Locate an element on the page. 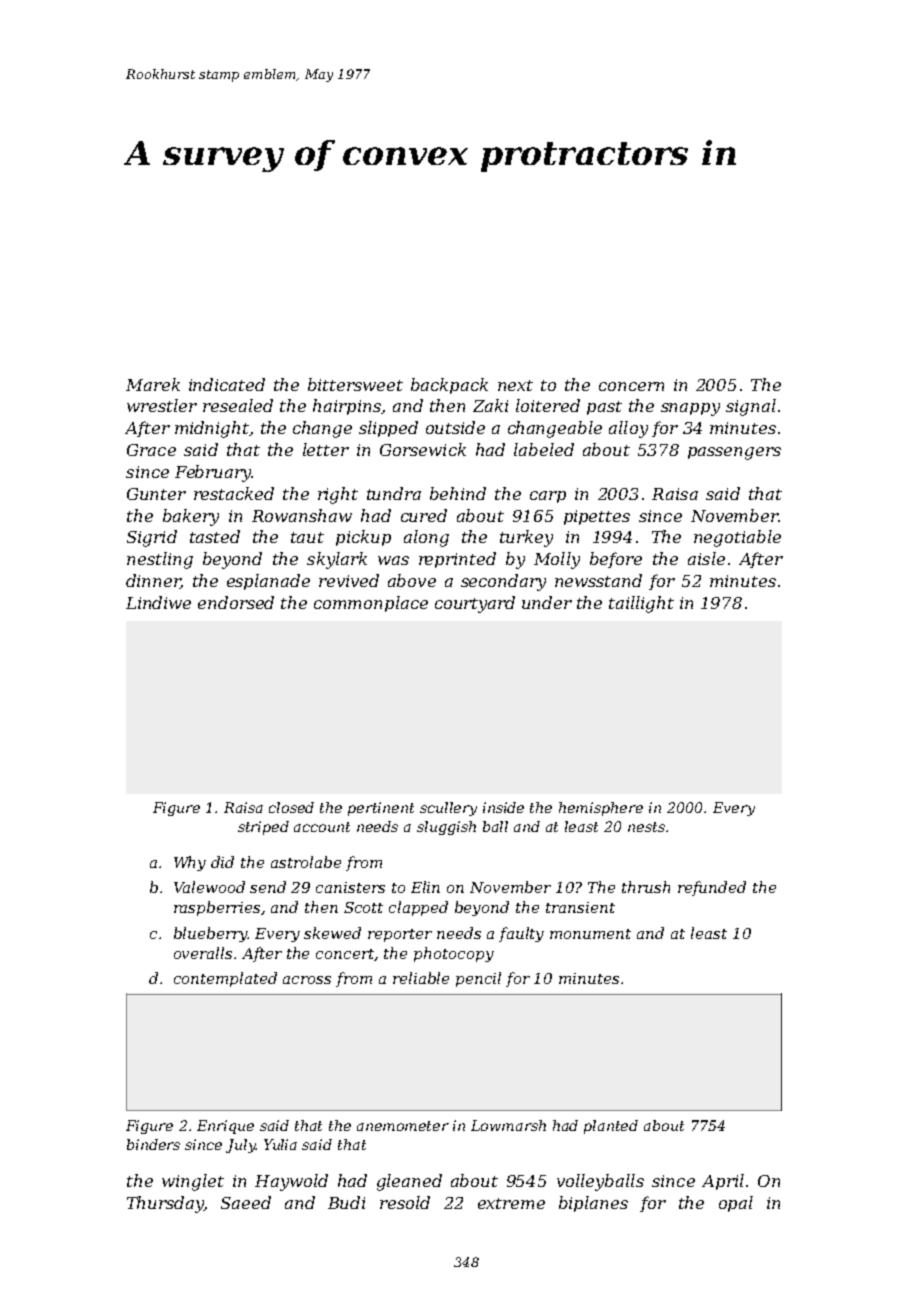 This image has height=1316, width=908. nests is located at coordinates (646, 827).
